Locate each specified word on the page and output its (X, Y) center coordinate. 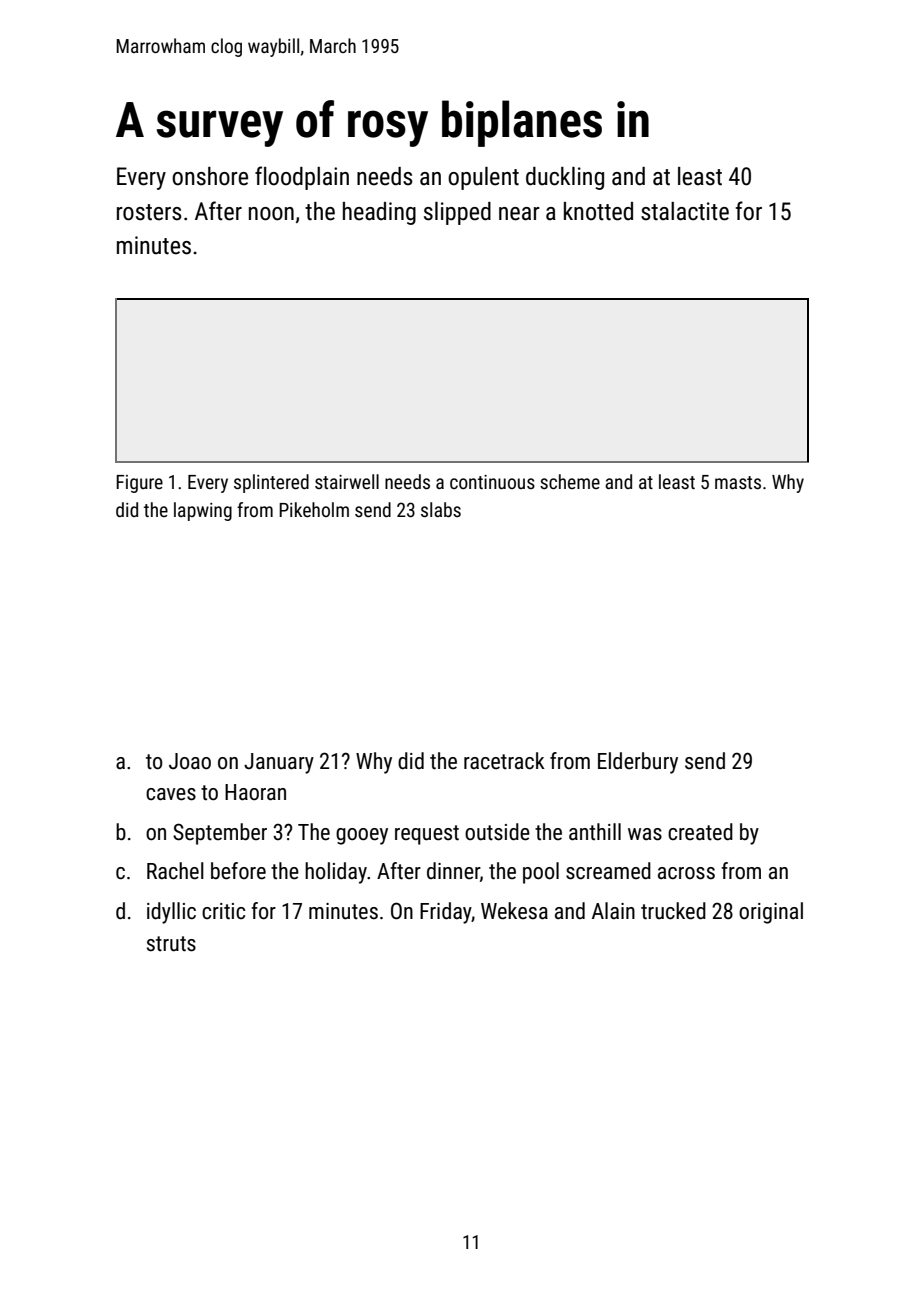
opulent (483, 178)
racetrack (504, 761)
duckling (565, 178)
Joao (190, 761)
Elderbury (638, 763)
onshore (210, 176)
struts (171, 944)
